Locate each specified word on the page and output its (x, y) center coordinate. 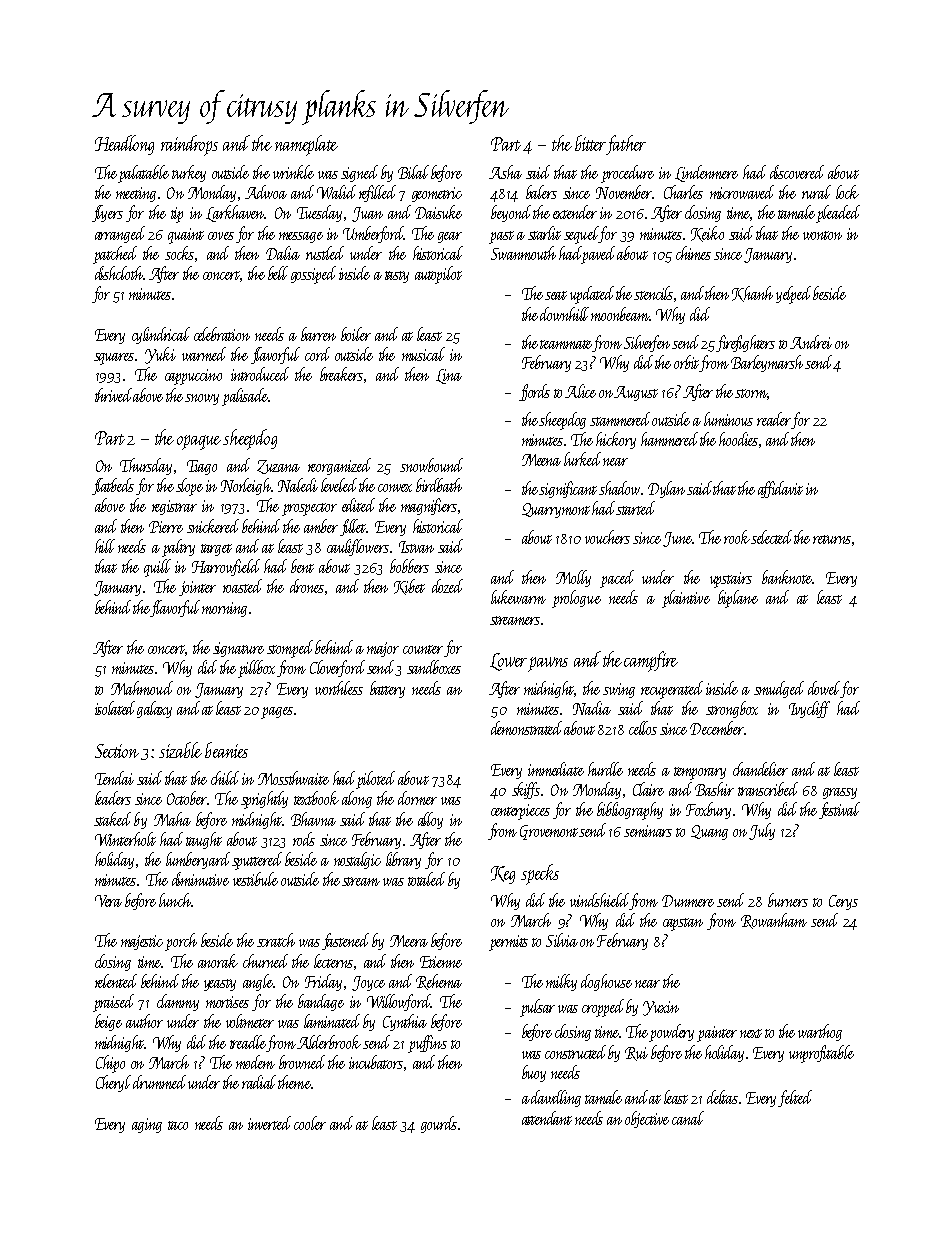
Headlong (124, 145)
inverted (269, 1123)
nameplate (306, 145)
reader (774, 420)
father (626, 145)
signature (238, 649)
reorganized (339, 466)
